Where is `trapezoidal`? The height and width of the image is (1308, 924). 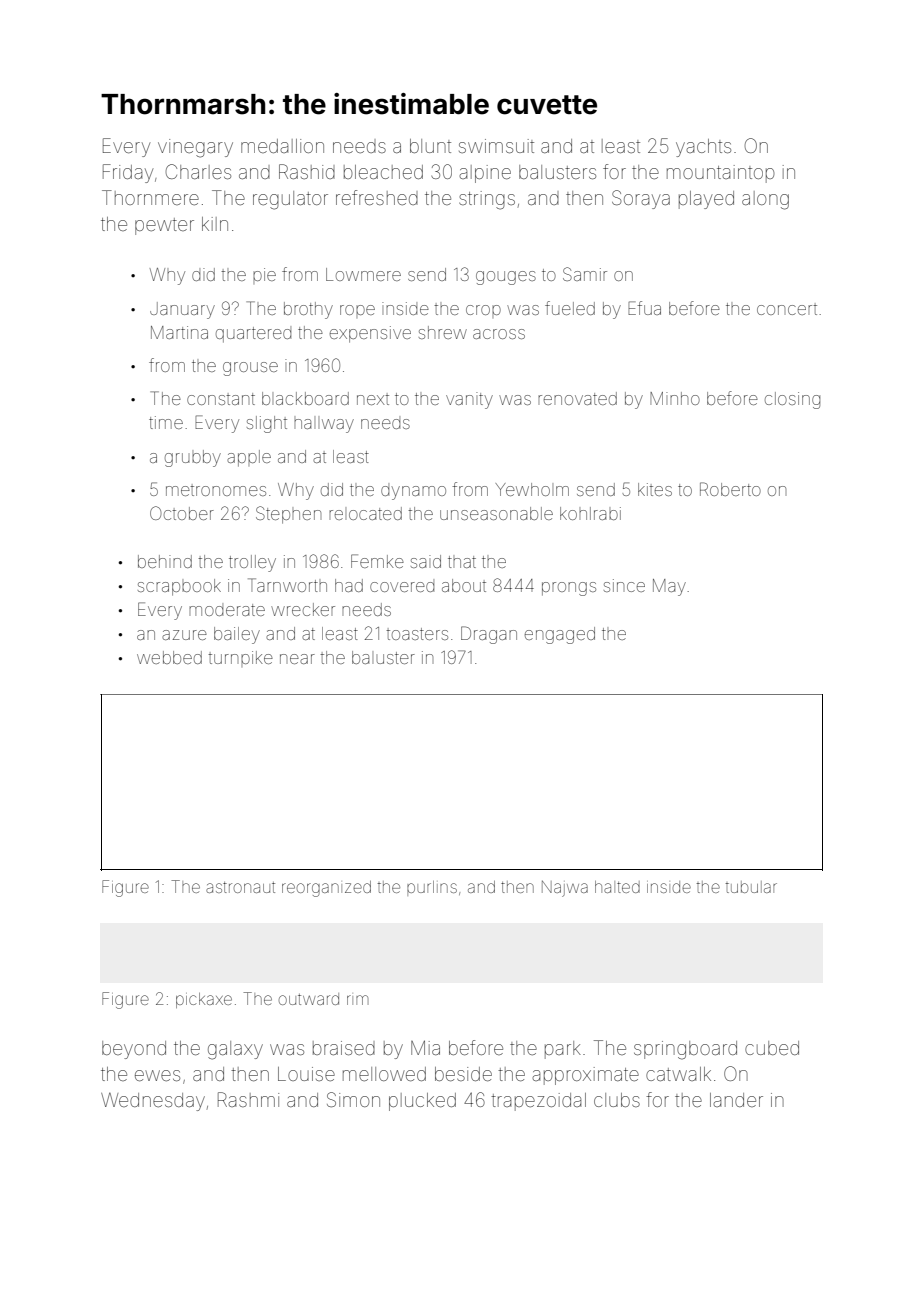
trapezoidal is located at coordinates (538, 1102).
